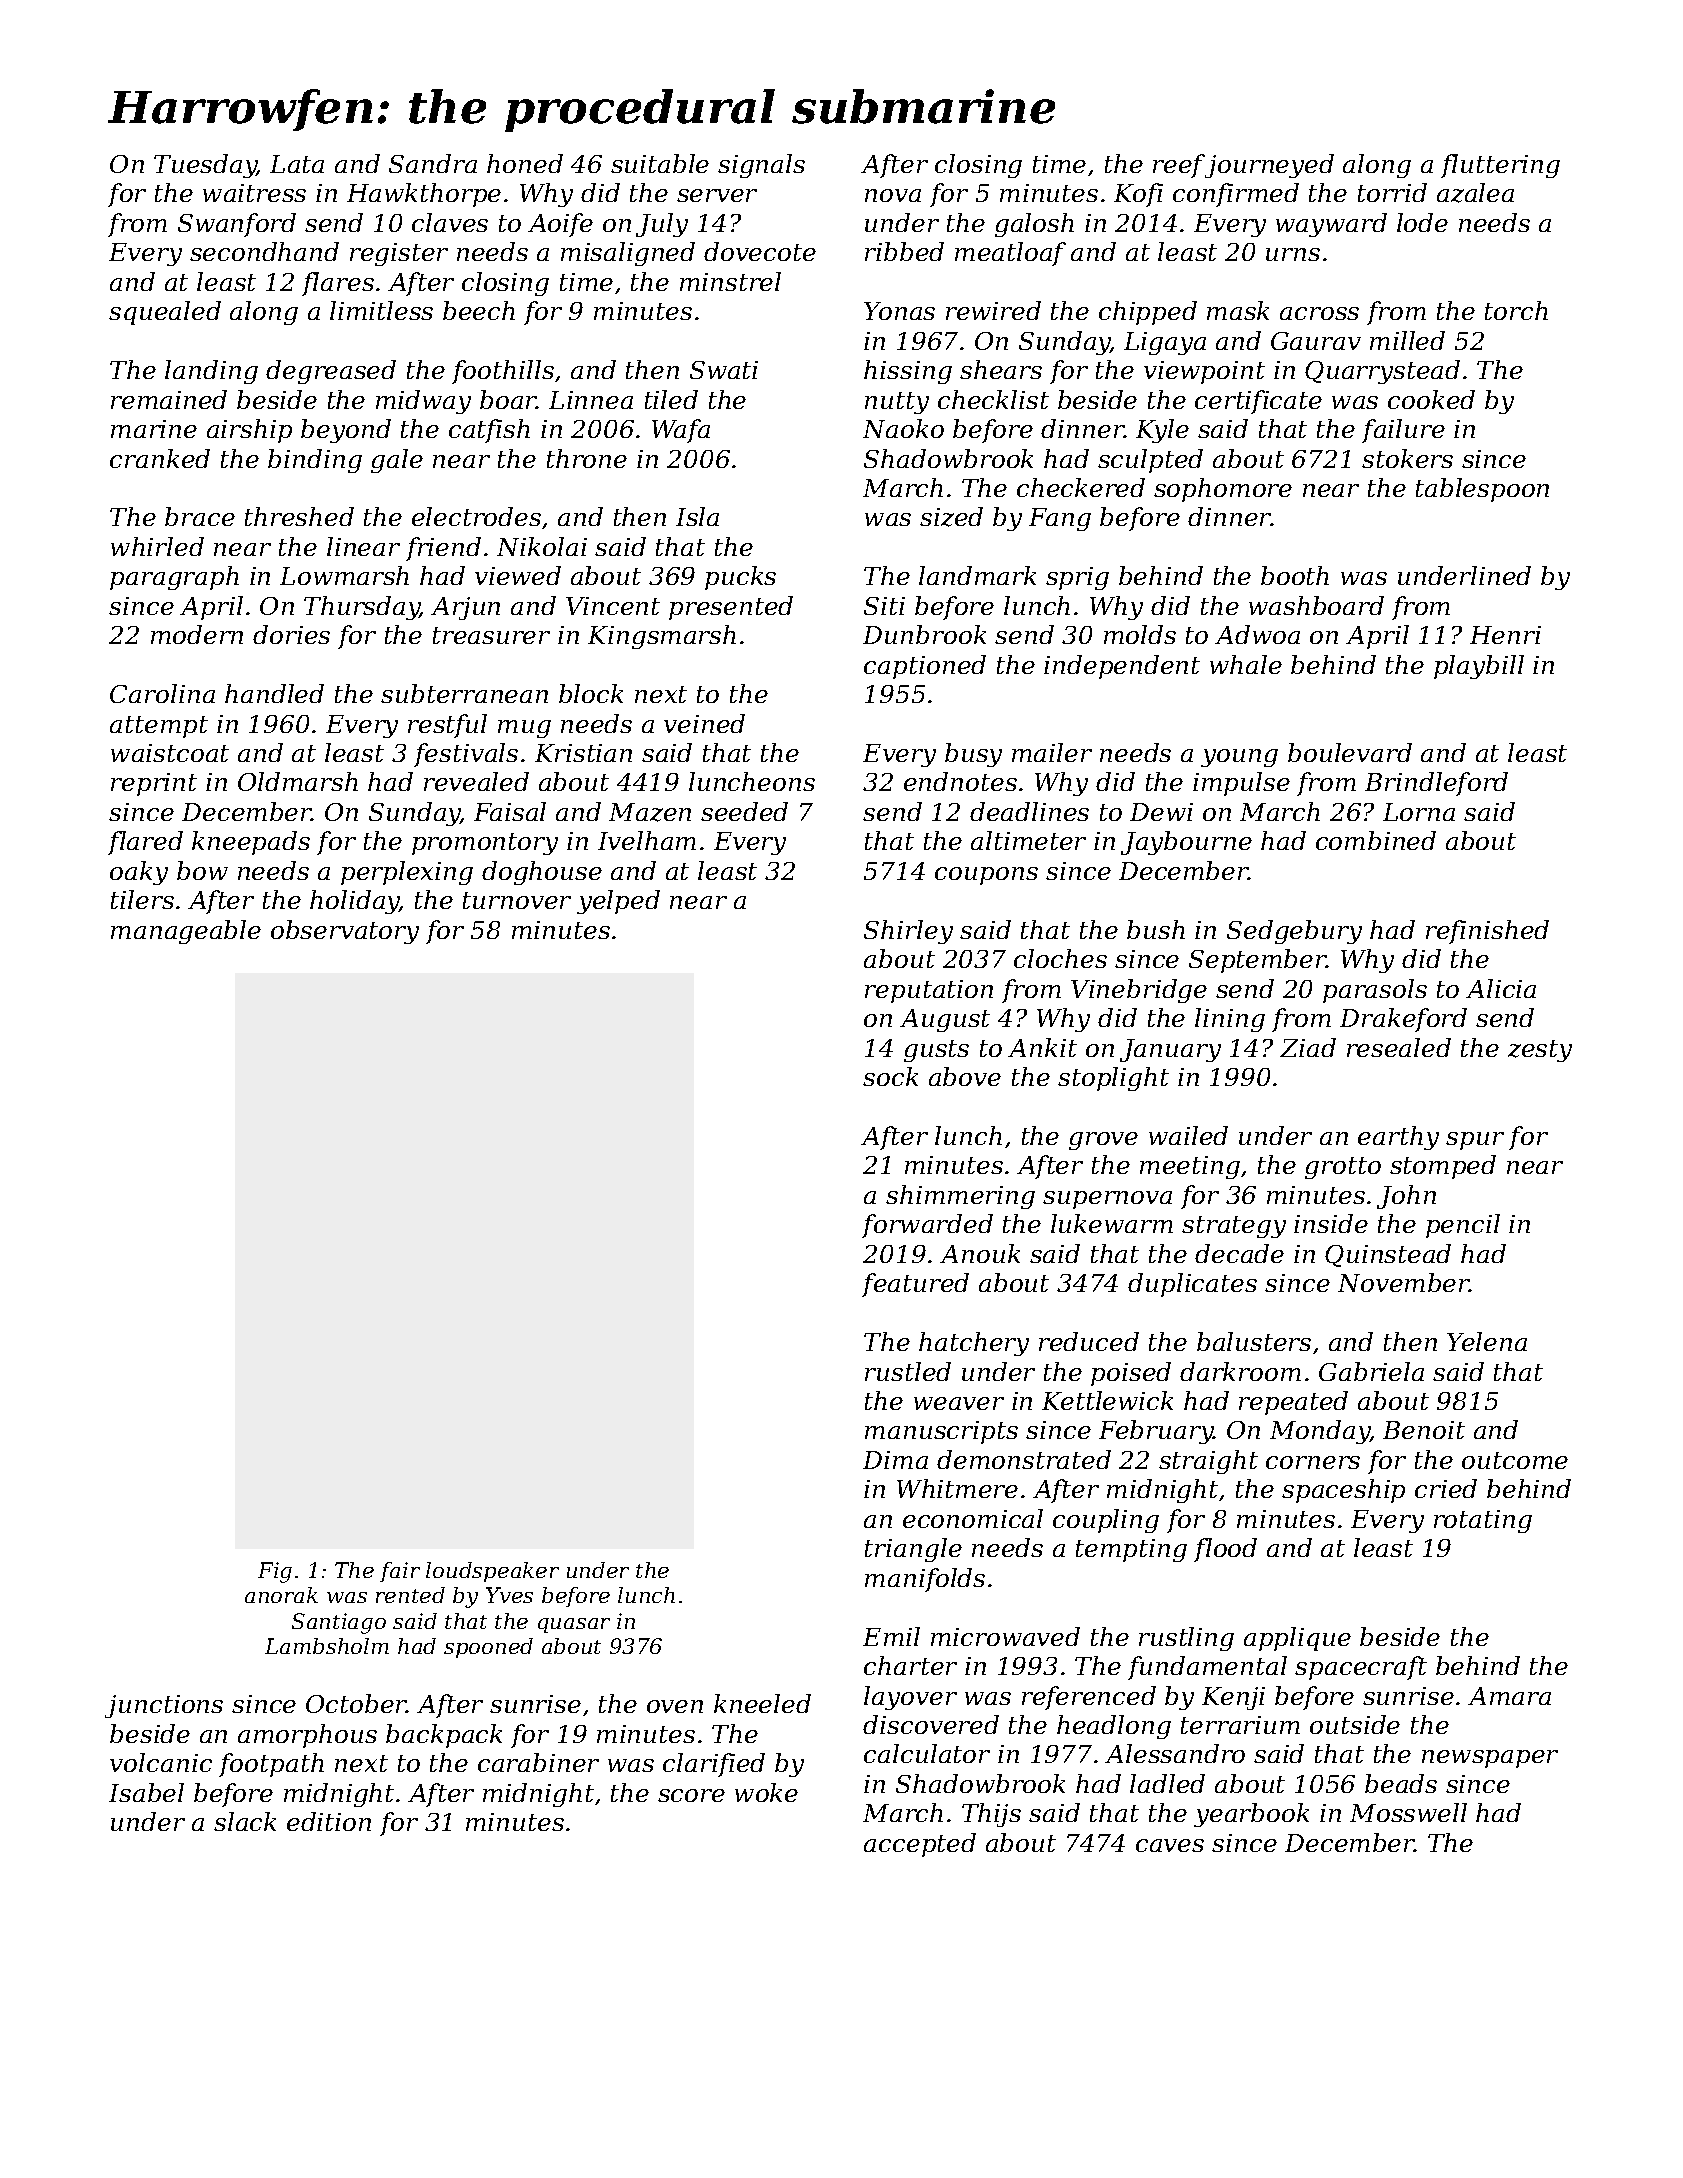  What do you see at coordinates (160, 458) in the screenshot?
I see `cranked` at bounding box center [160, 458].
